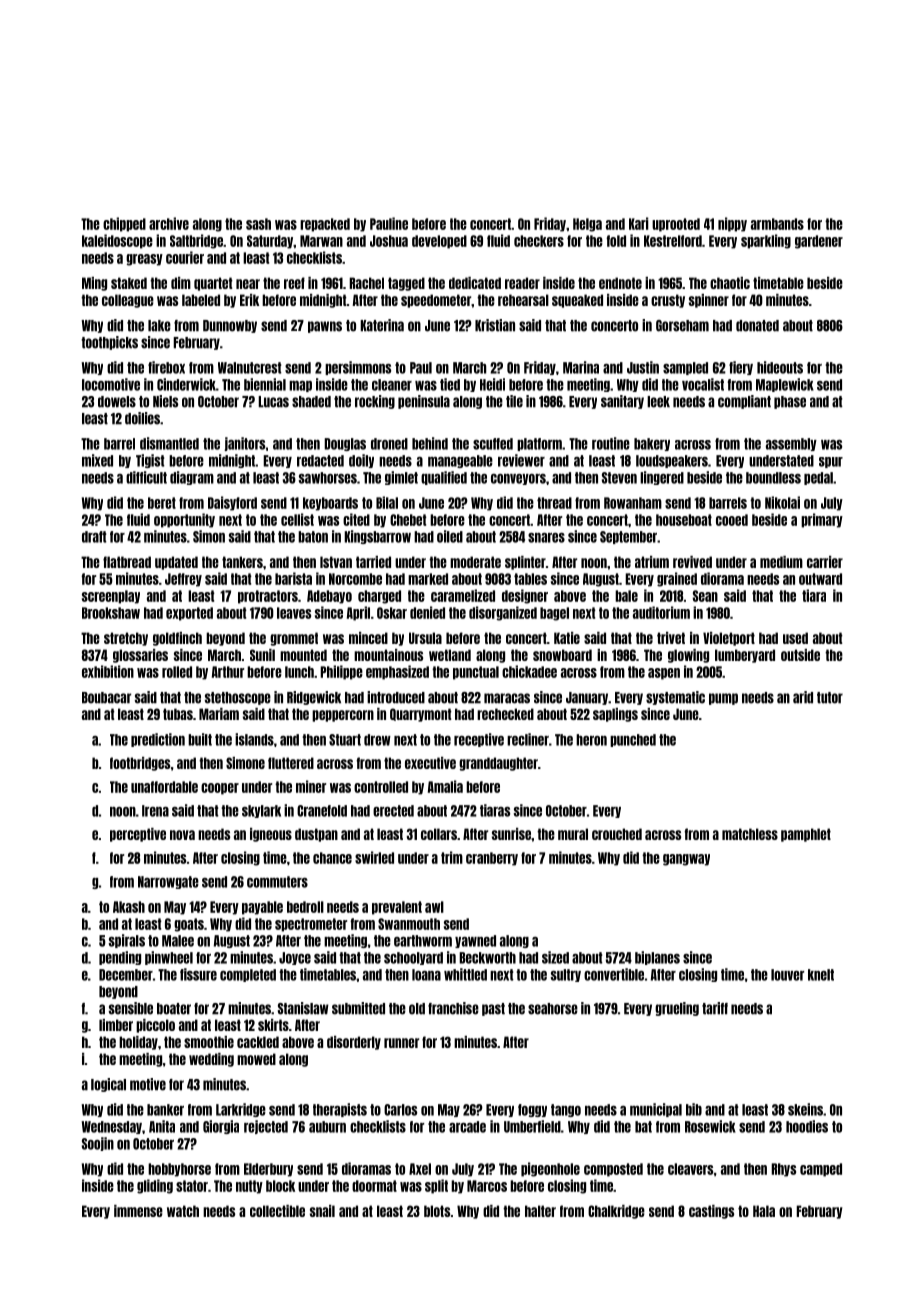 The height and width of the screenshot is (1308, 924). I want to click on used, so click(795, 638).
